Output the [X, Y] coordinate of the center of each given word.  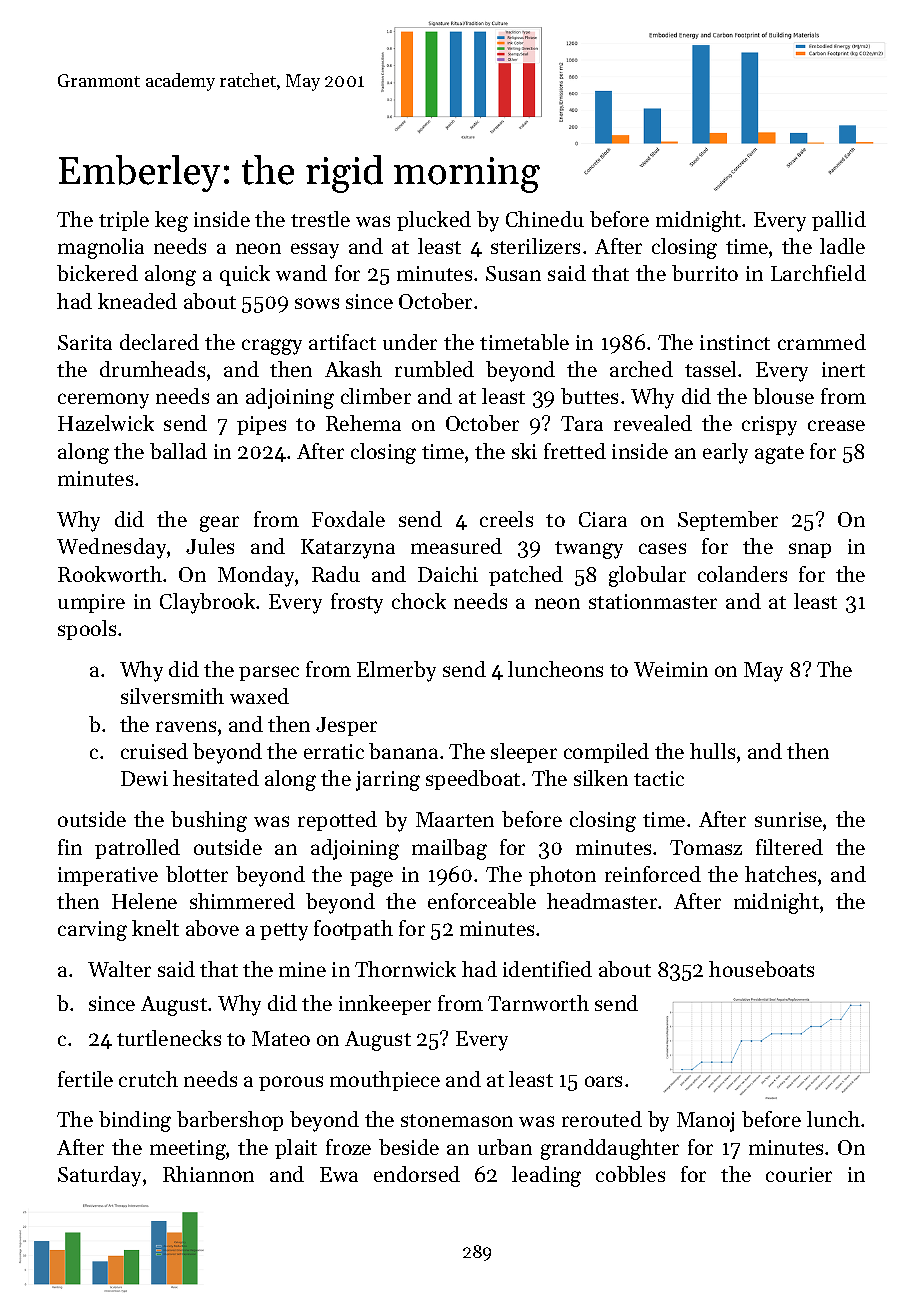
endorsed [417, 1174]
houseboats [761, 969]
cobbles [630, 1174]
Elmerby [396, 671]
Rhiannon [208, 1174]
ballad [178, 451]
